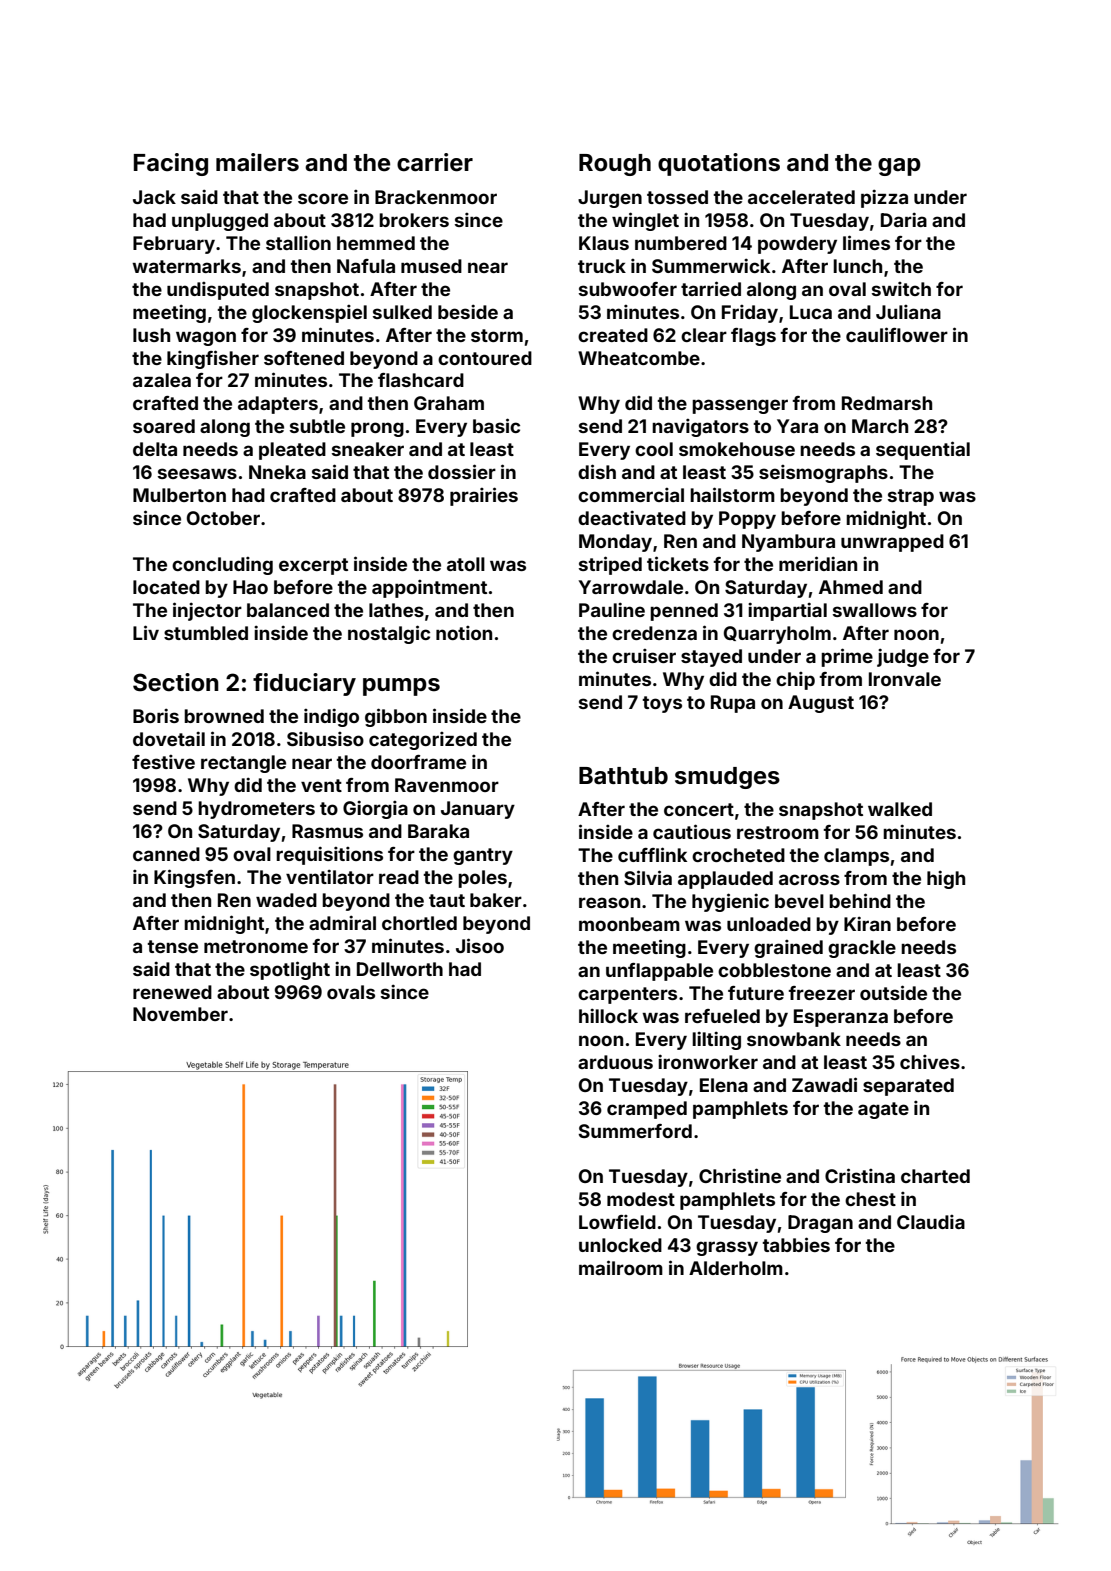 This image has height=1571, width=1111. Describe the element at coordinates (892, 543) in the image. I see `unwrapped` at that location.
